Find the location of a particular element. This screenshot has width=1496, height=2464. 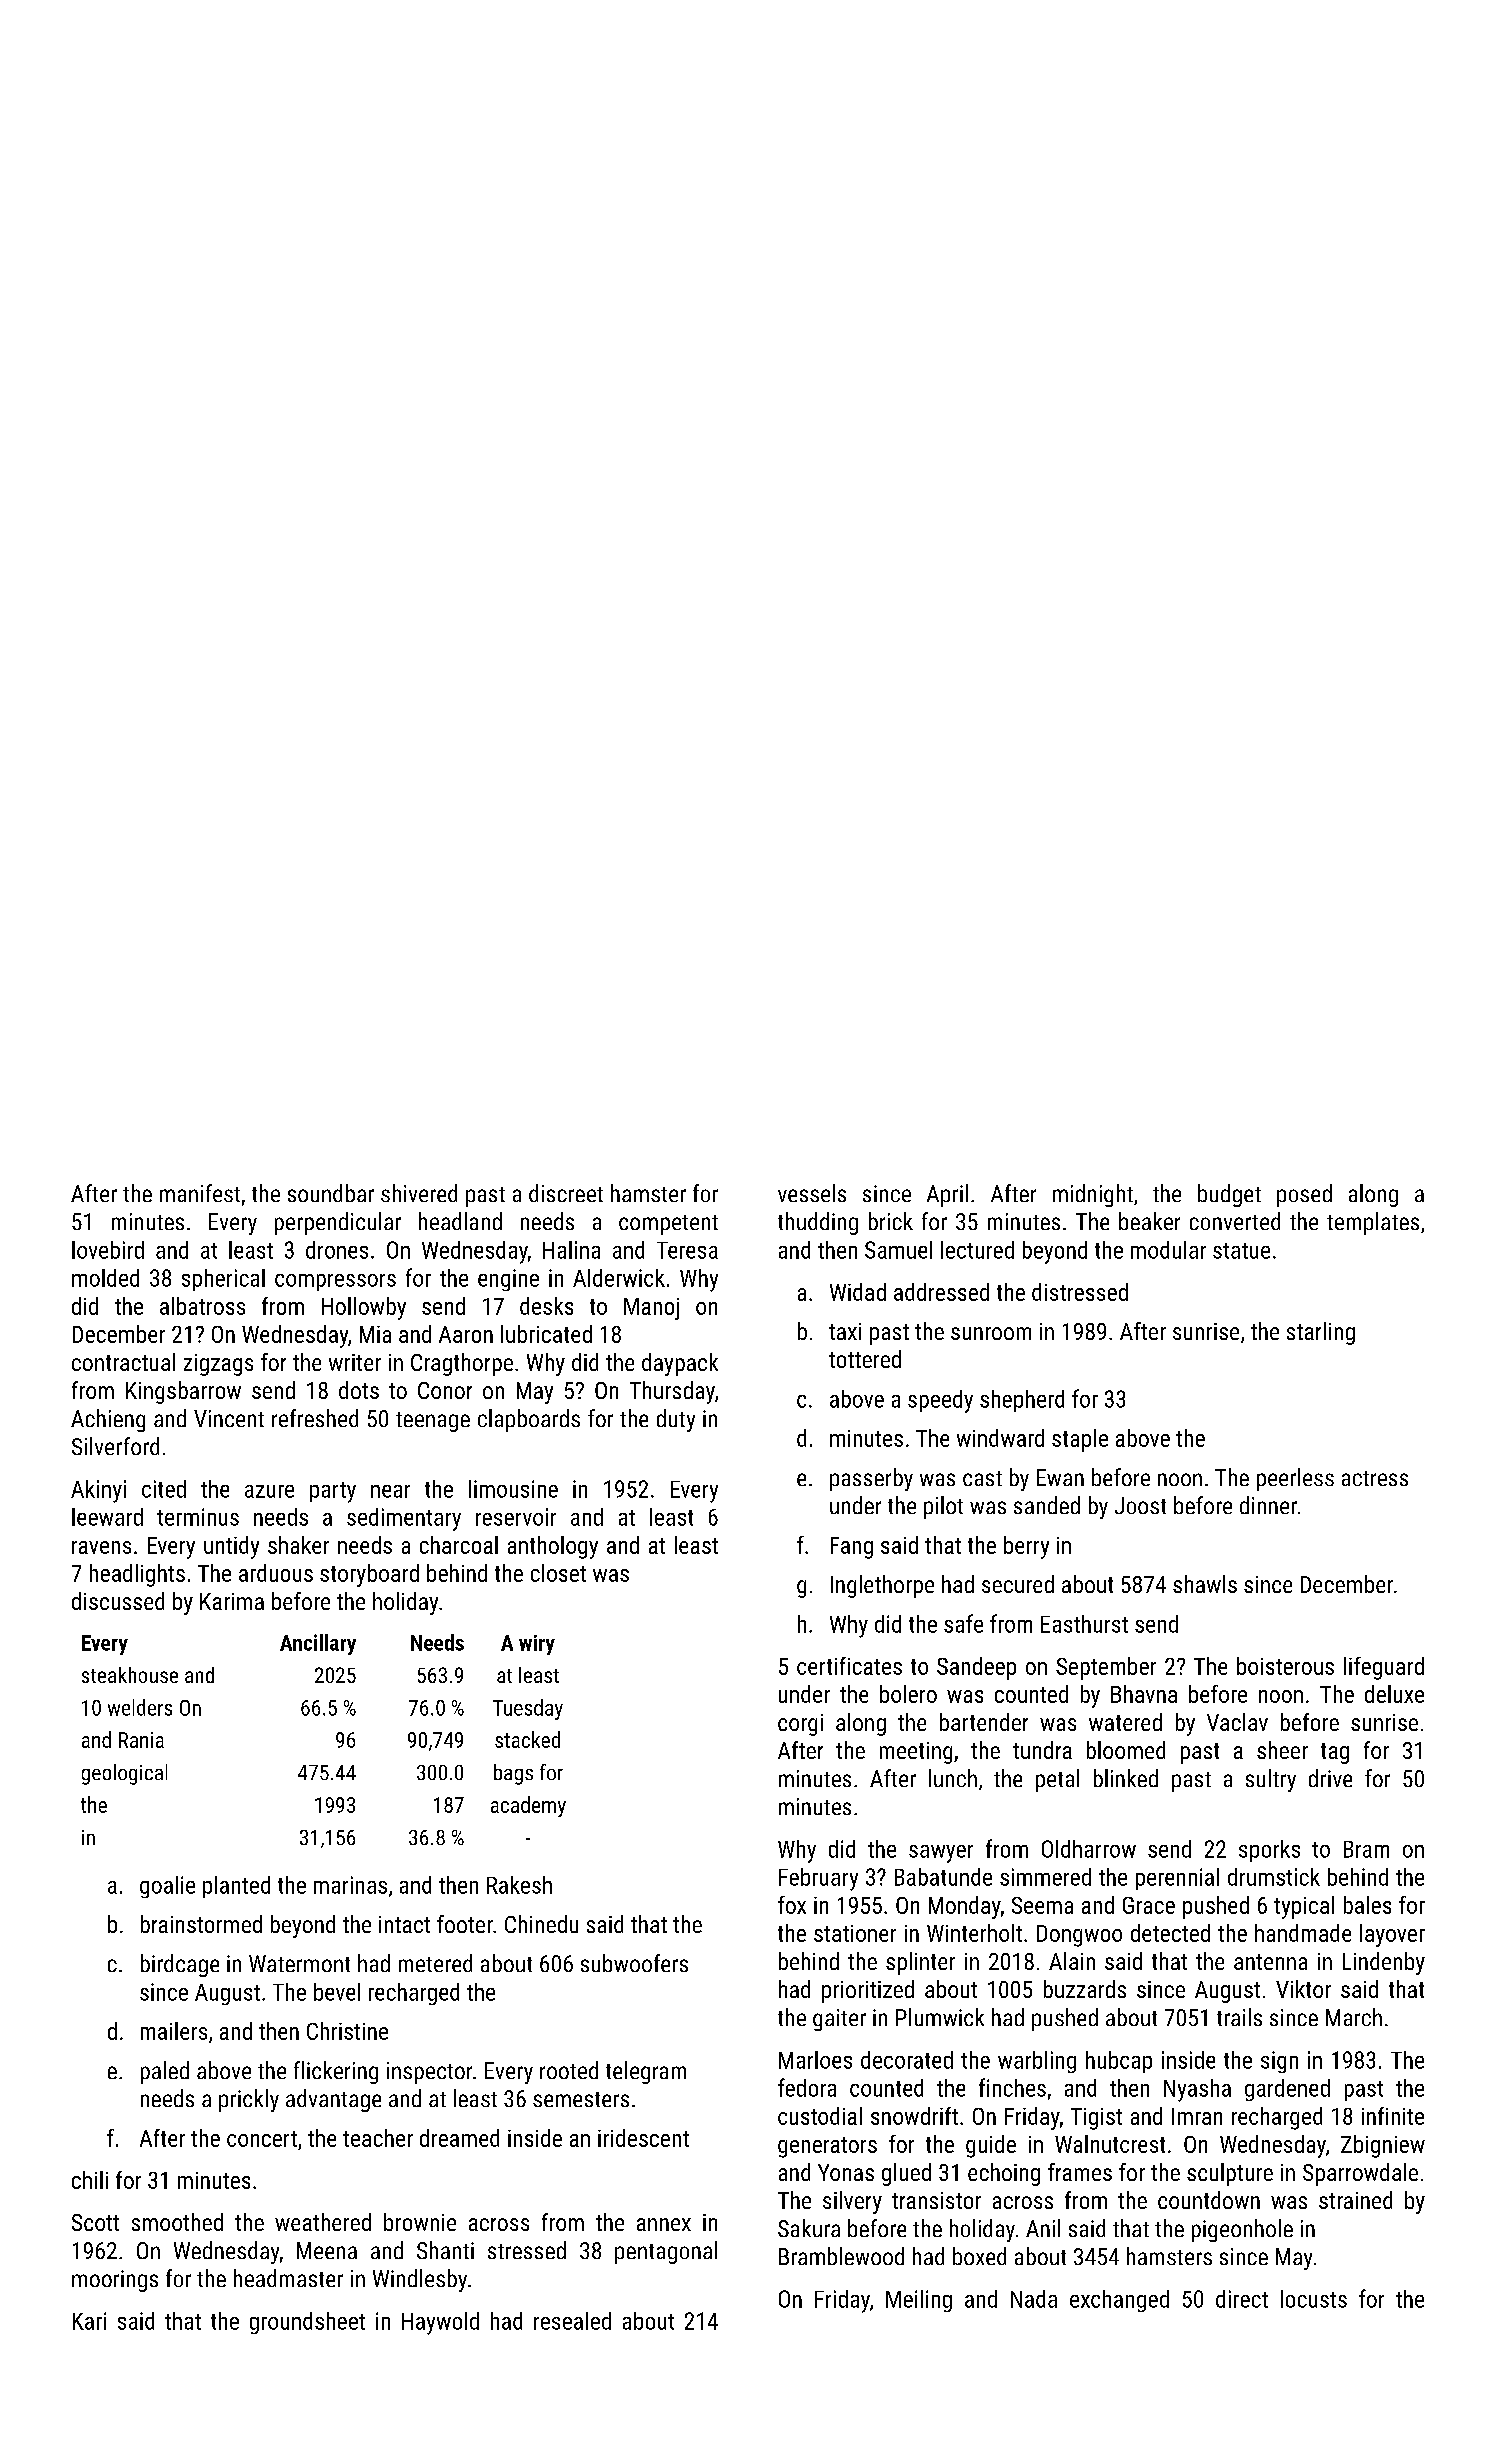

strained is located at coordinates (1355, 2200).
